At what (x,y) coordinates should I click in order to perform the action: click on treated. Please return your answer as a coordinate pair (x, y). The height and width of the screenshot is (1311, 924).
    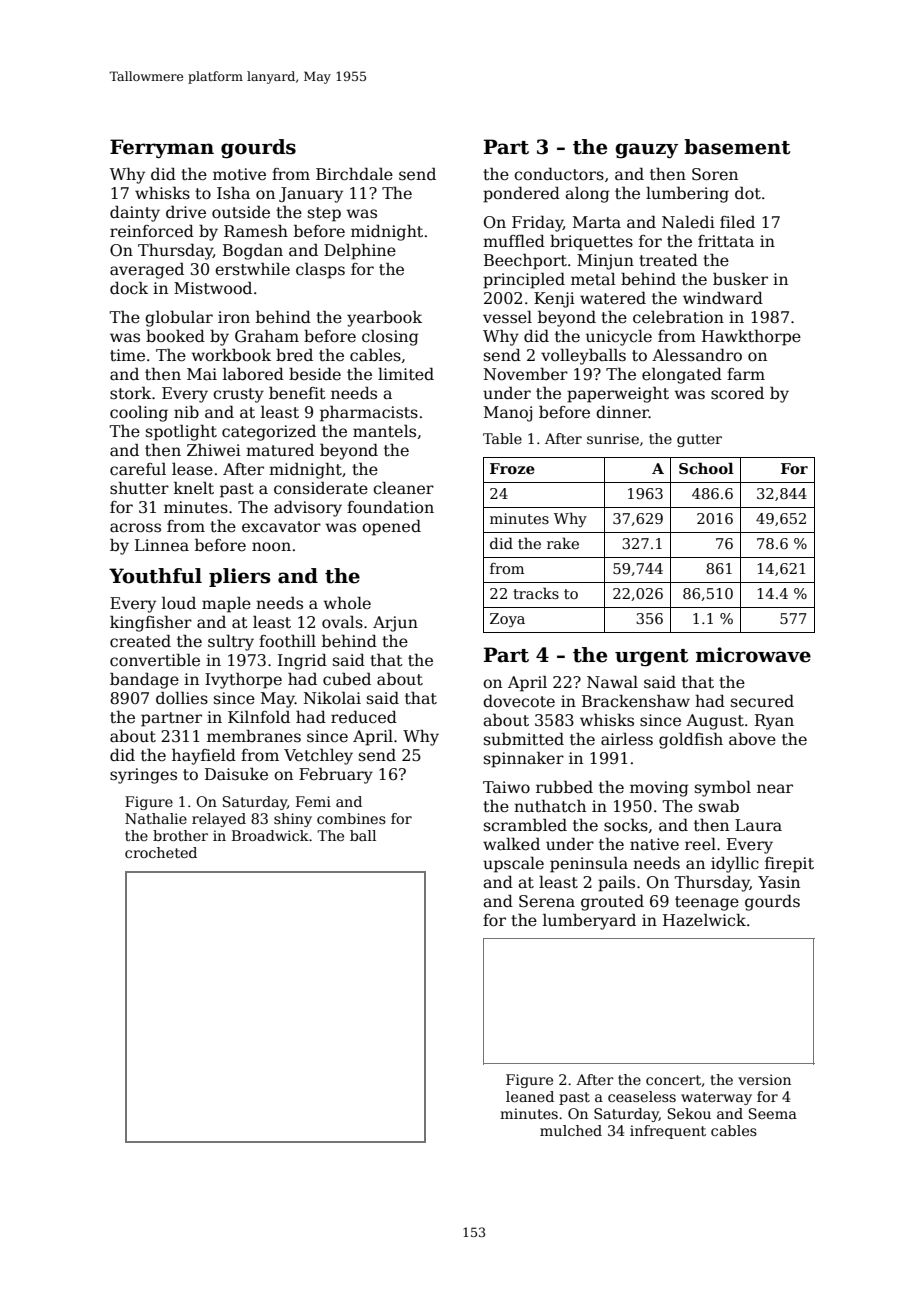
    Looking at the image, I should click on (668, 259).
